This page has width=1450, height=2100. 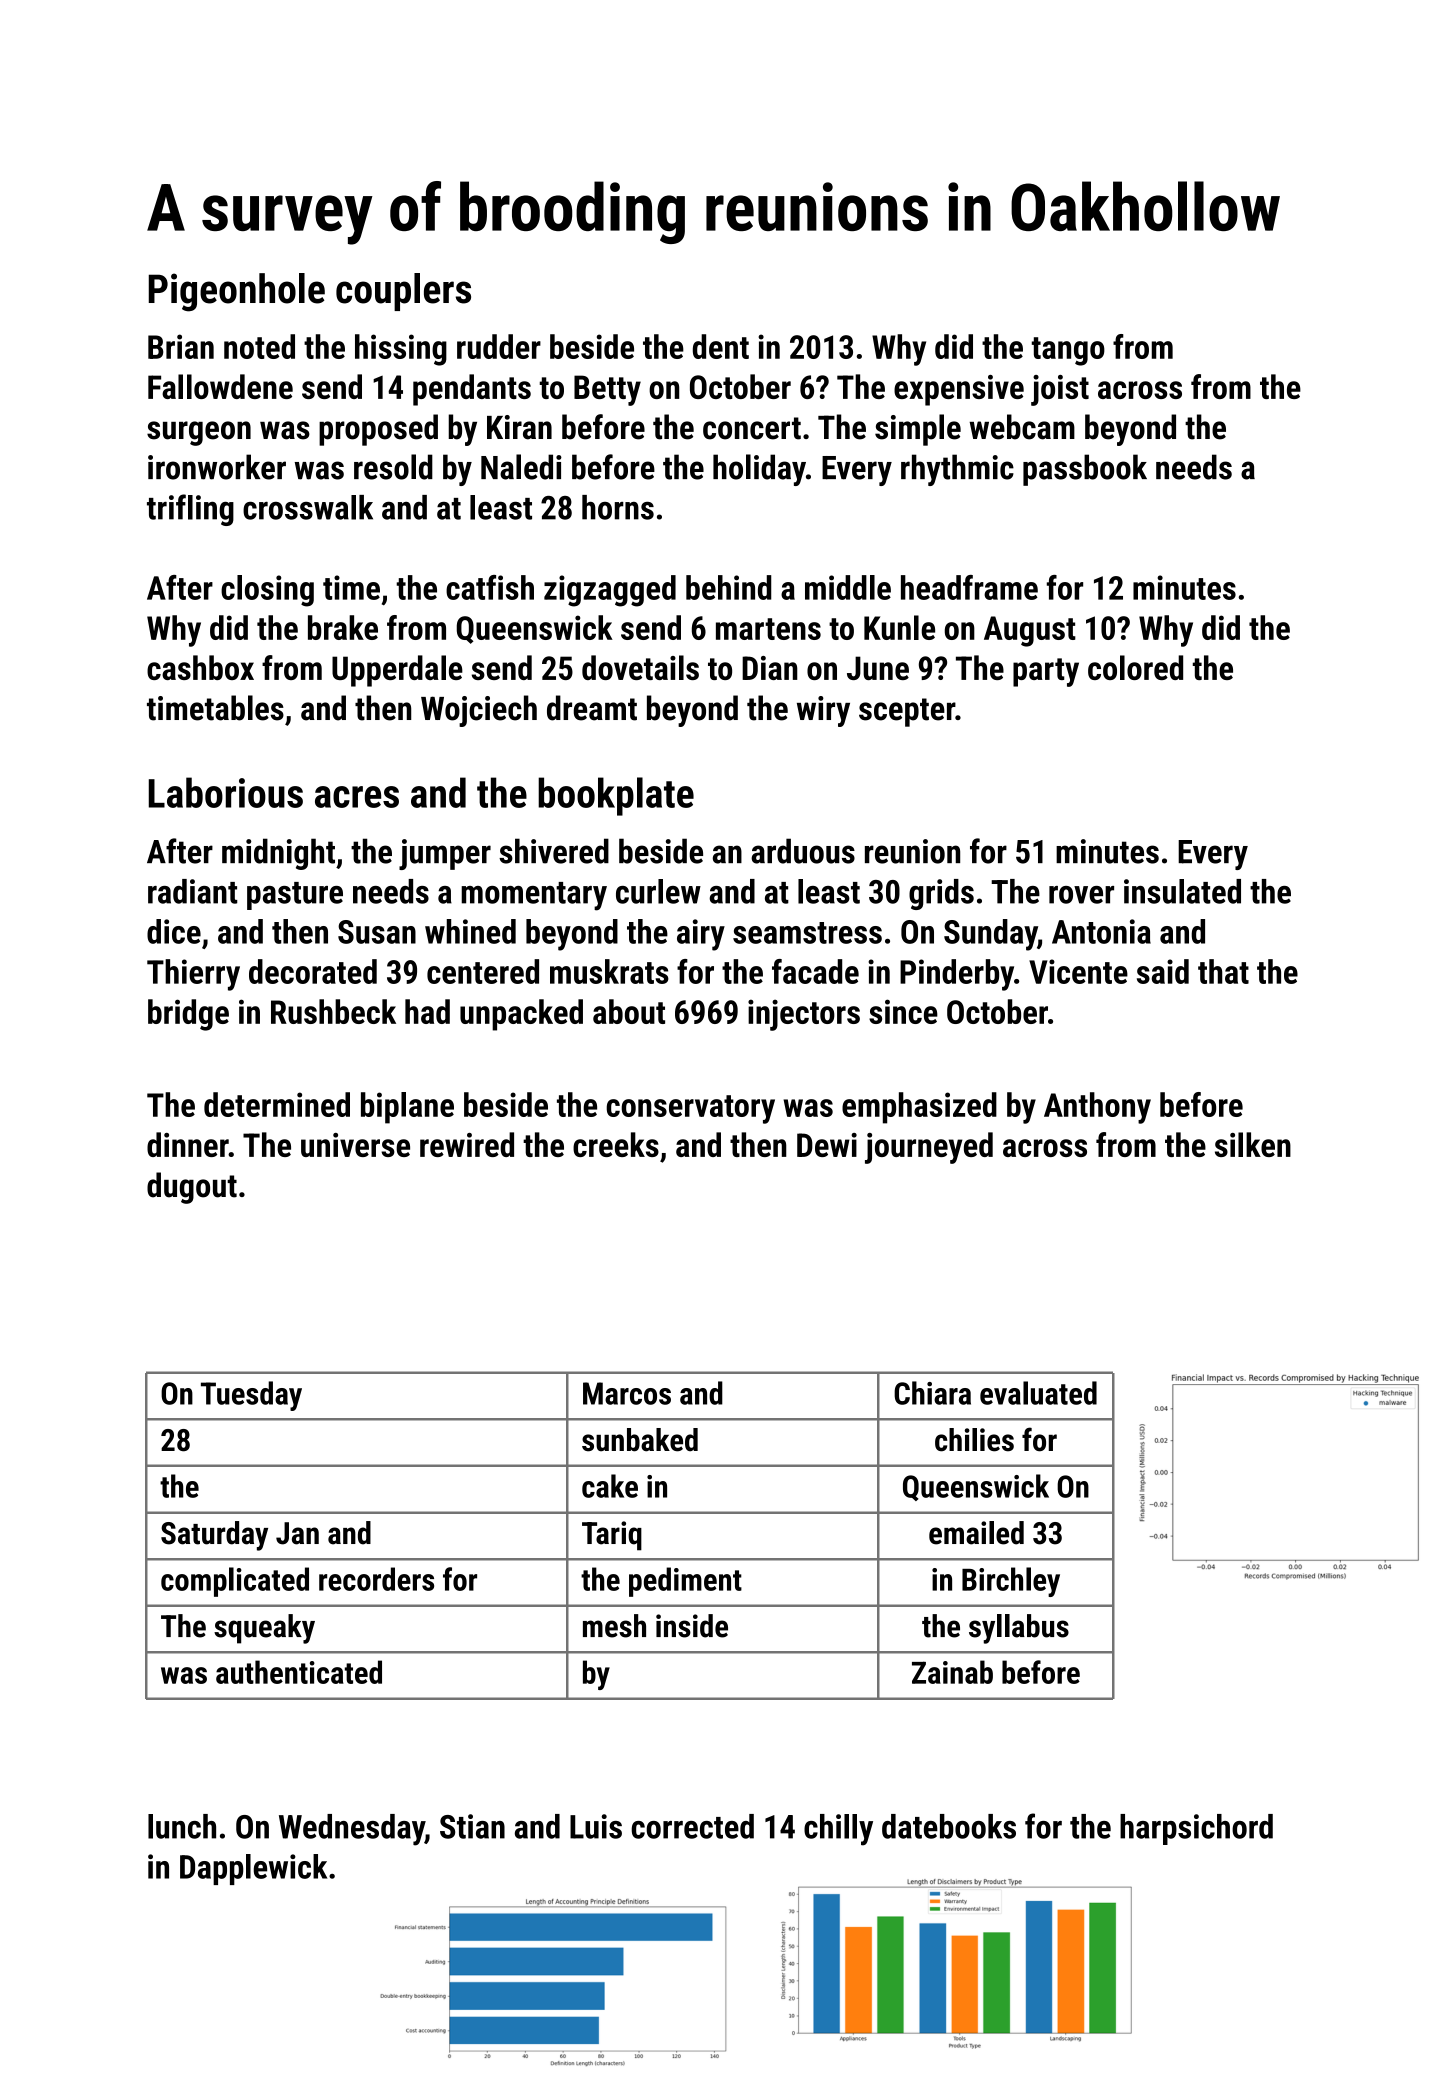 What do you see at coordinates (976, 1533) in the page?
I see `emailed` at bounding box center [976, 1533].
